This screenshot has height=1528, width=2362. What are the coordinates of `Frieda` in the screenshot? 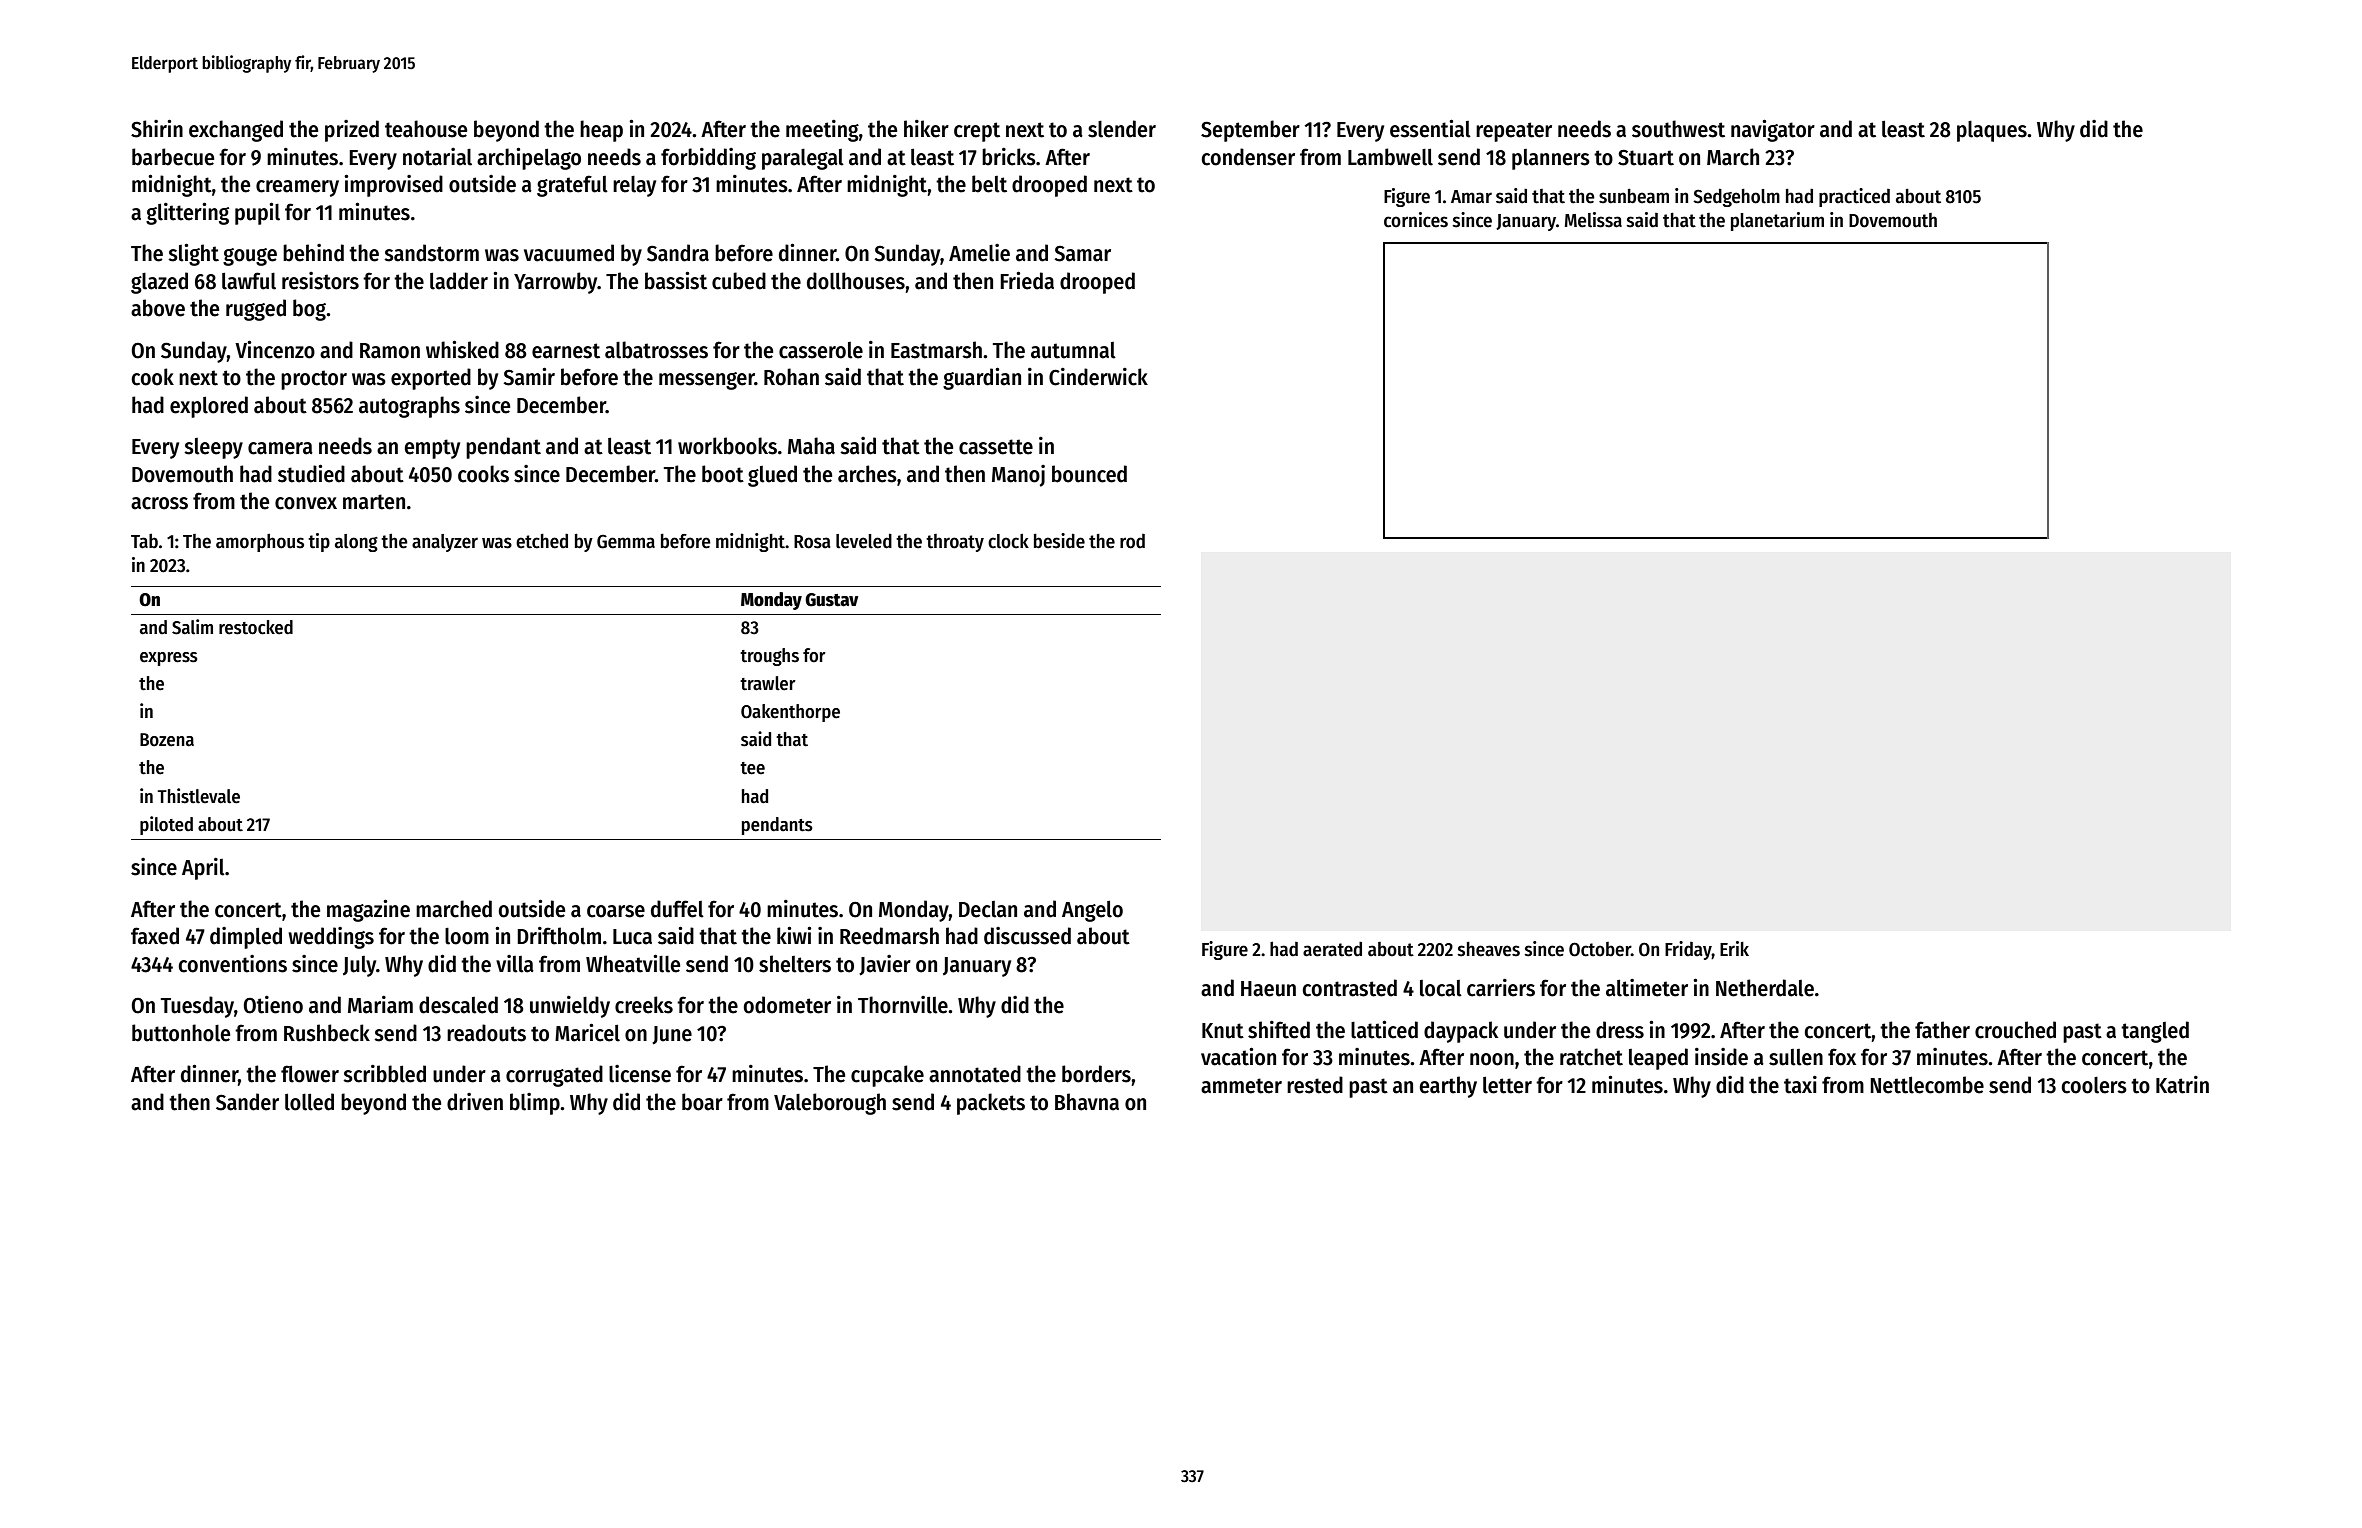 It's located at (1027, 280).
